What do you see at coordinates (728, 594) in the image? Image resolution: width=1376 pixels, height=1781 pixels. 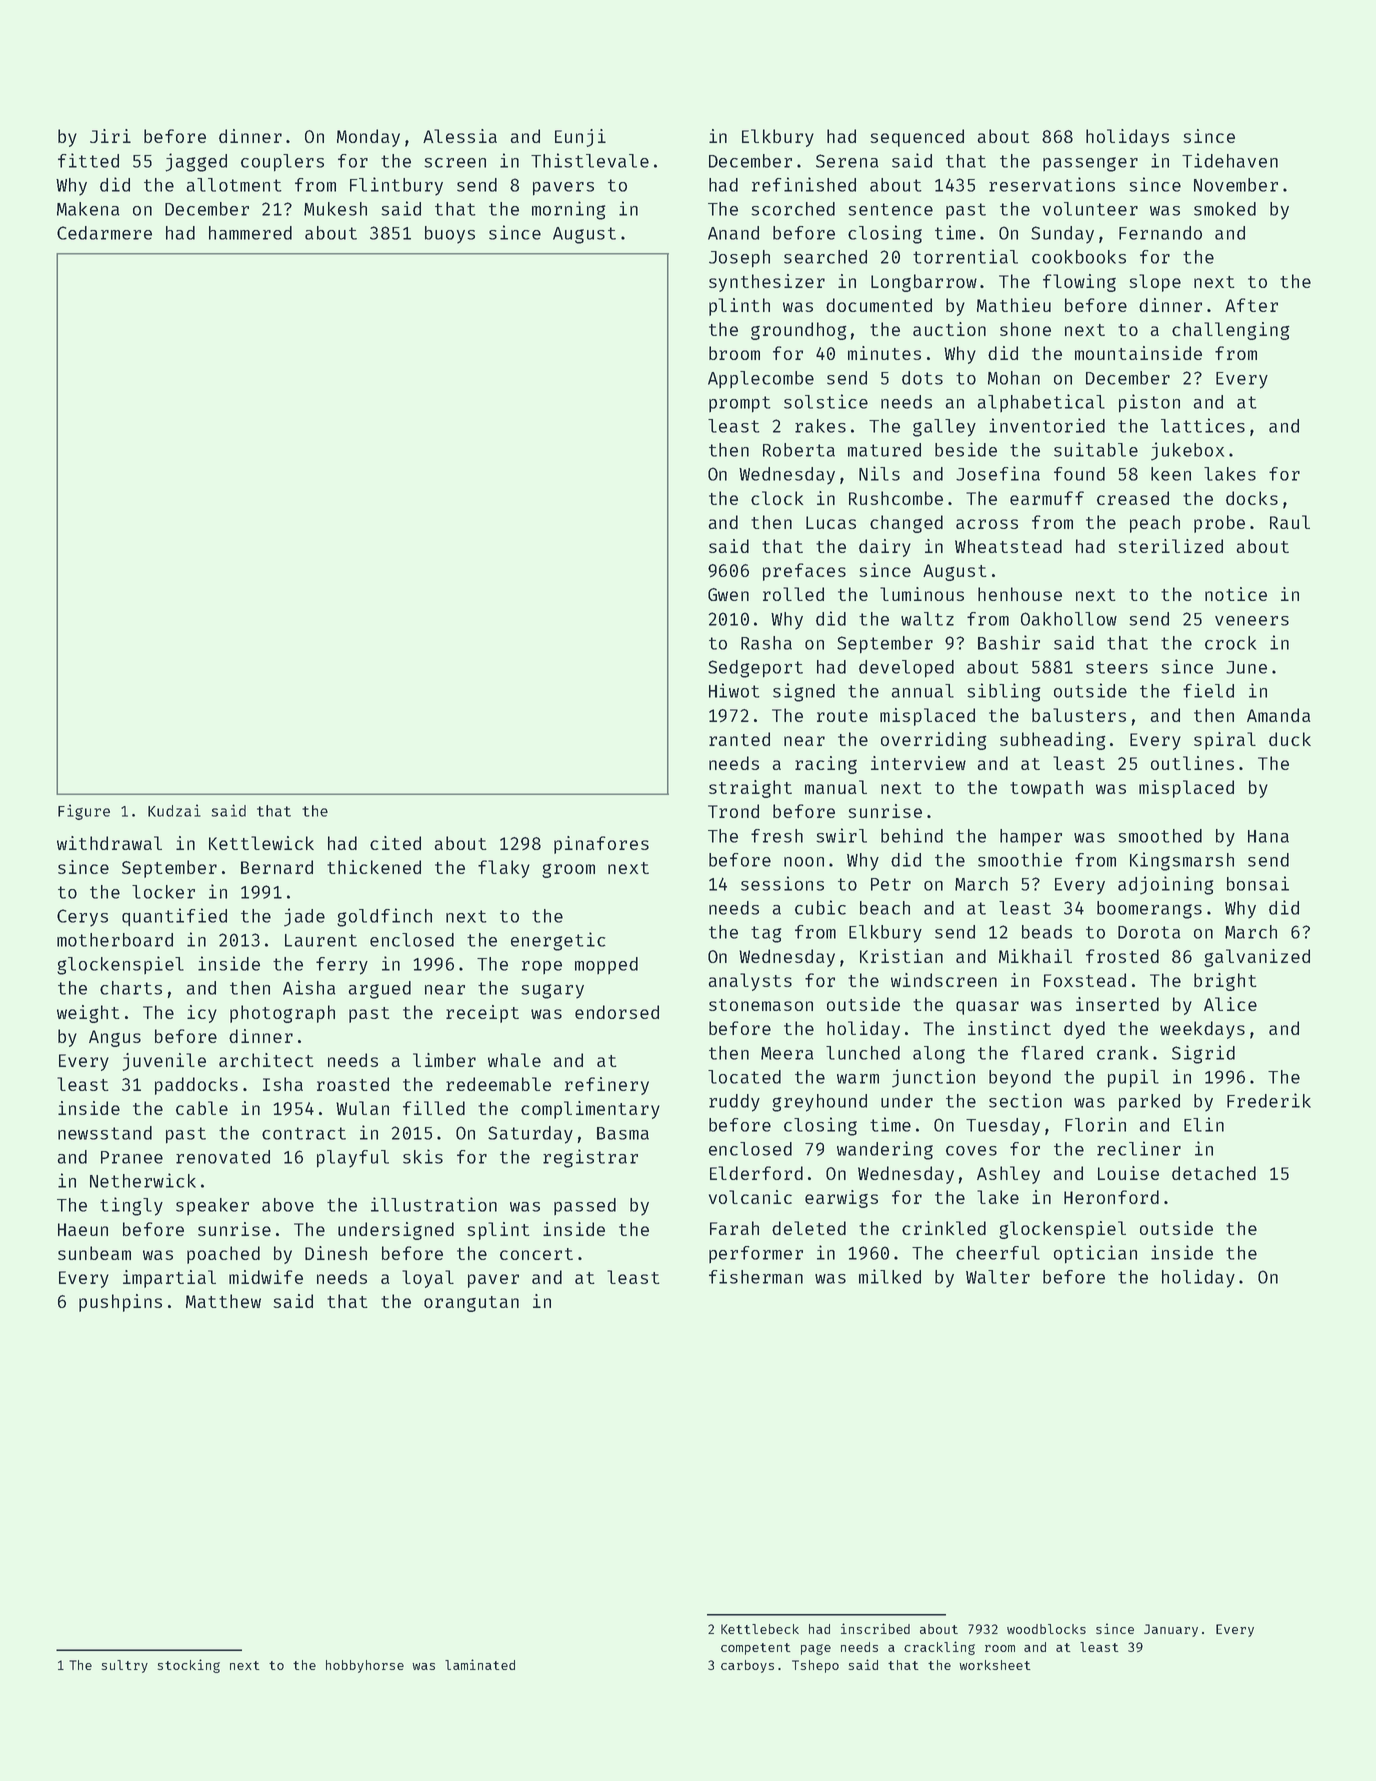 I see `Gwen` at bounding box center [728, 594].
